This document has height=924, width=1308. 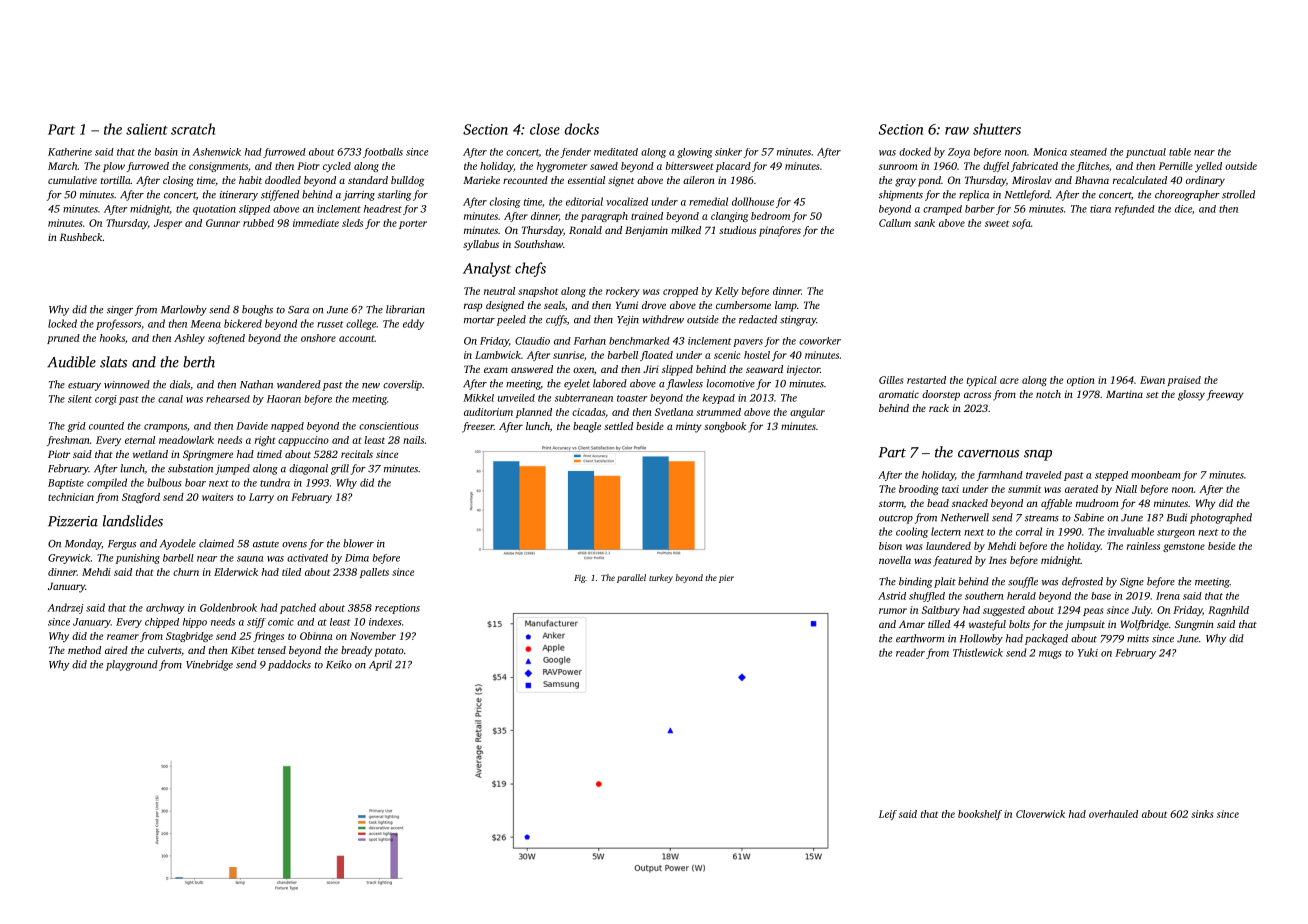 What do you see at coordinates (733, 167) in the document?
I see `placard` at bounding box center [733, 167].
